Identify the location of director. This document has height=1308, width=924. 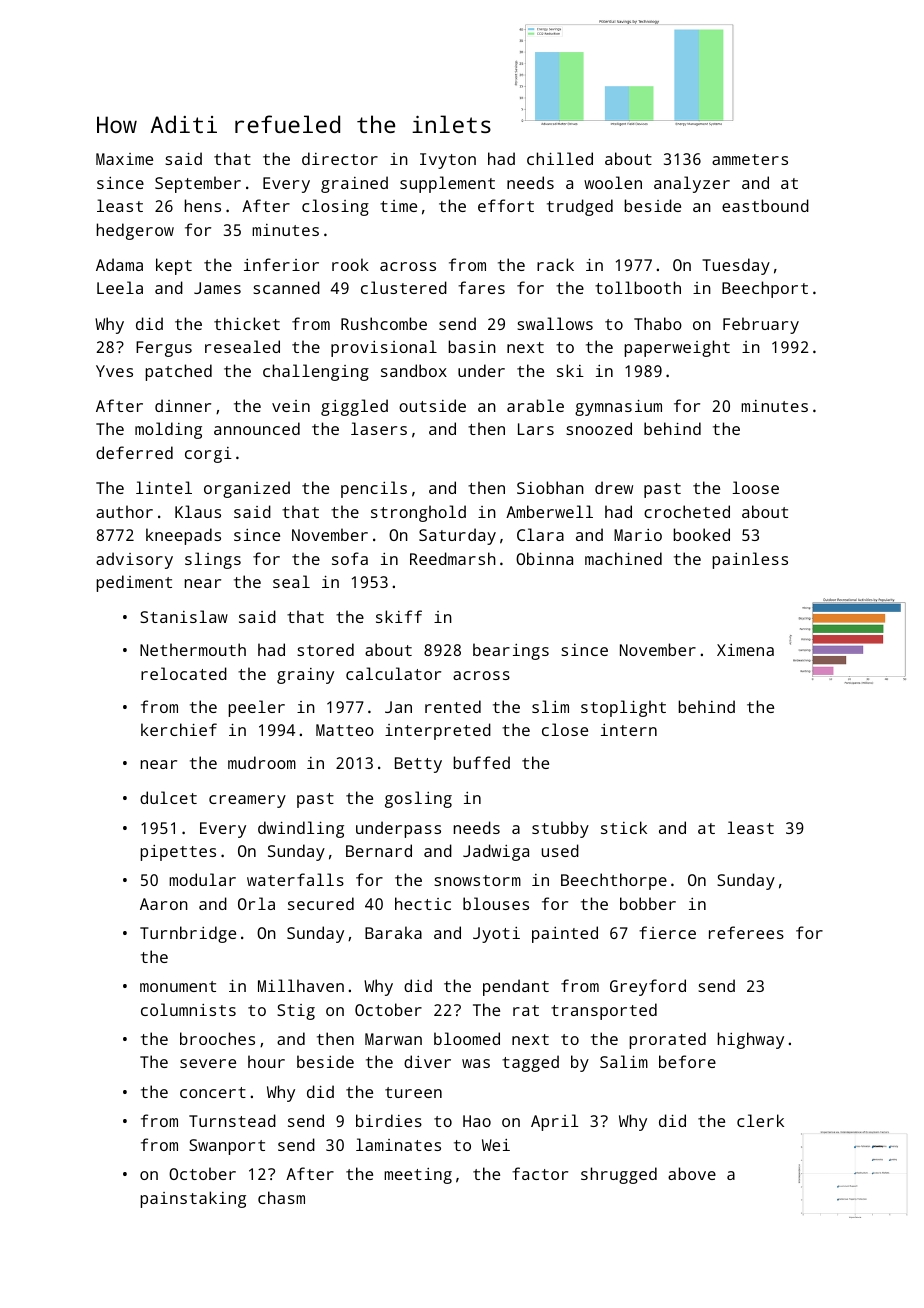
(340, 158).
